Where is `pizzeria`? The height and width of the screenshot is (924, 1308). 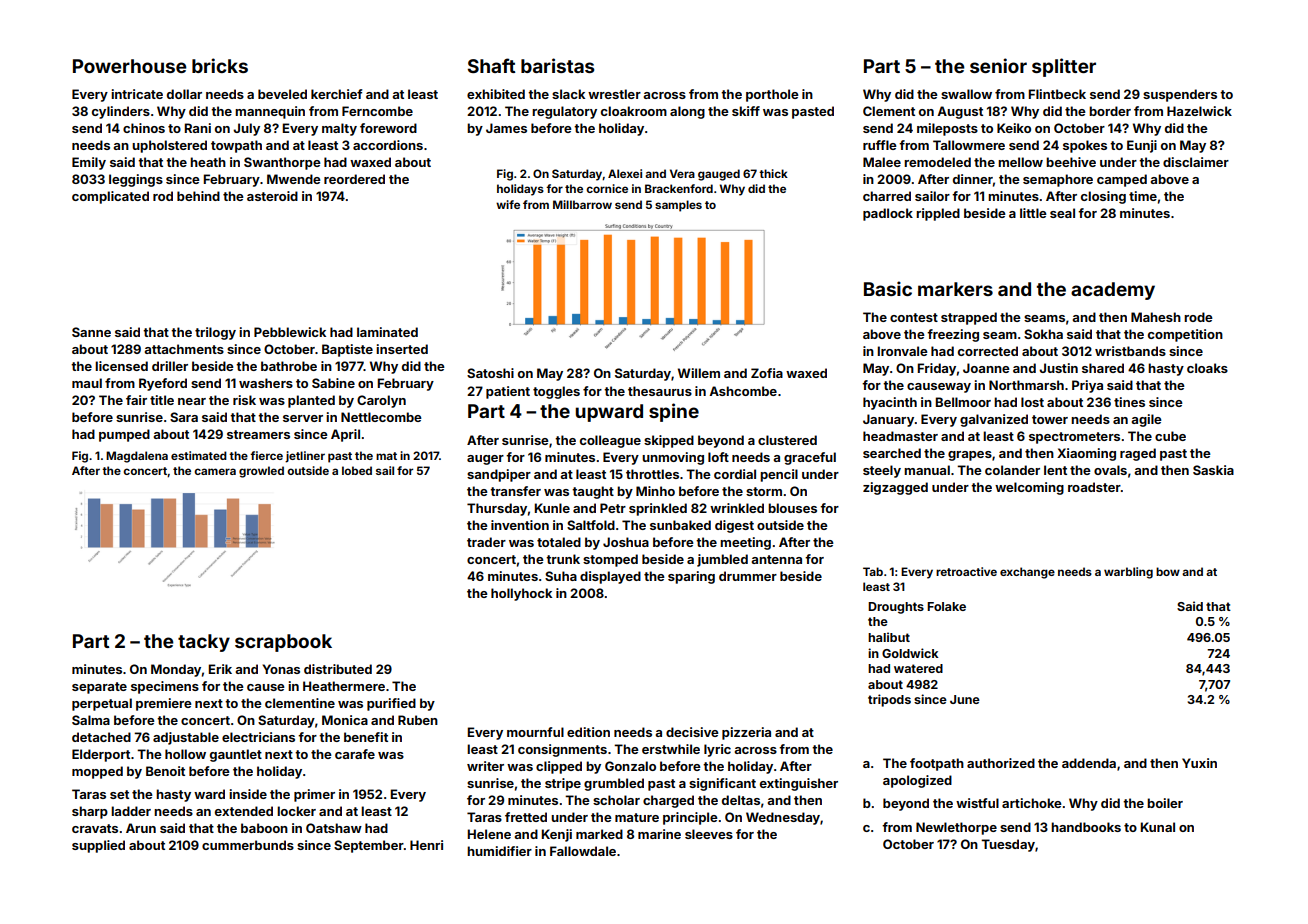
pizzeria is located at coordinates (746, 733).
